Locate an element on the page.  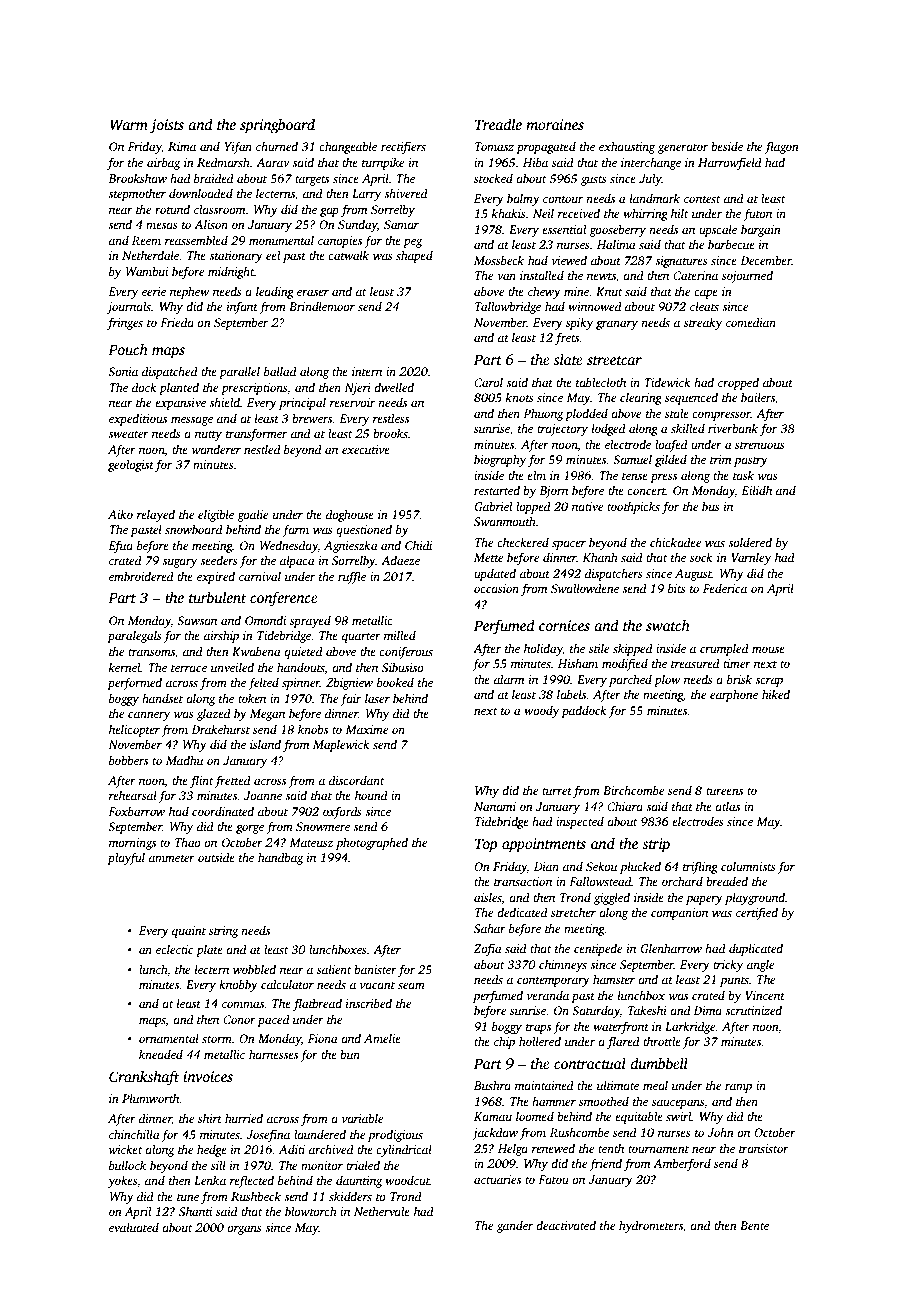
Tallowbridge is located at coordinates (508, 307).
